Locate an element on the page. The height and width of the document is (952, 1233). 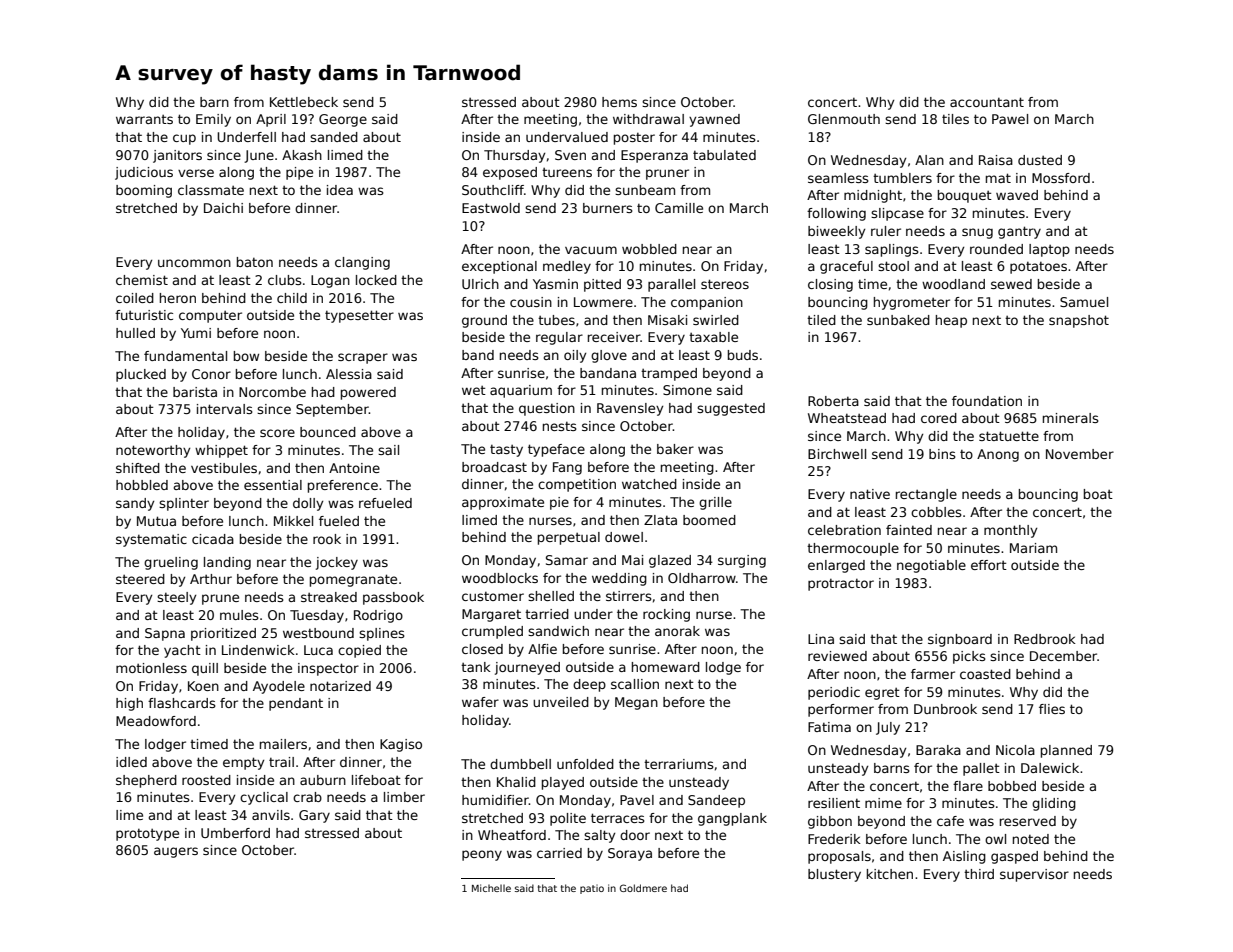
accountant is located at coordinates (987, 102).
